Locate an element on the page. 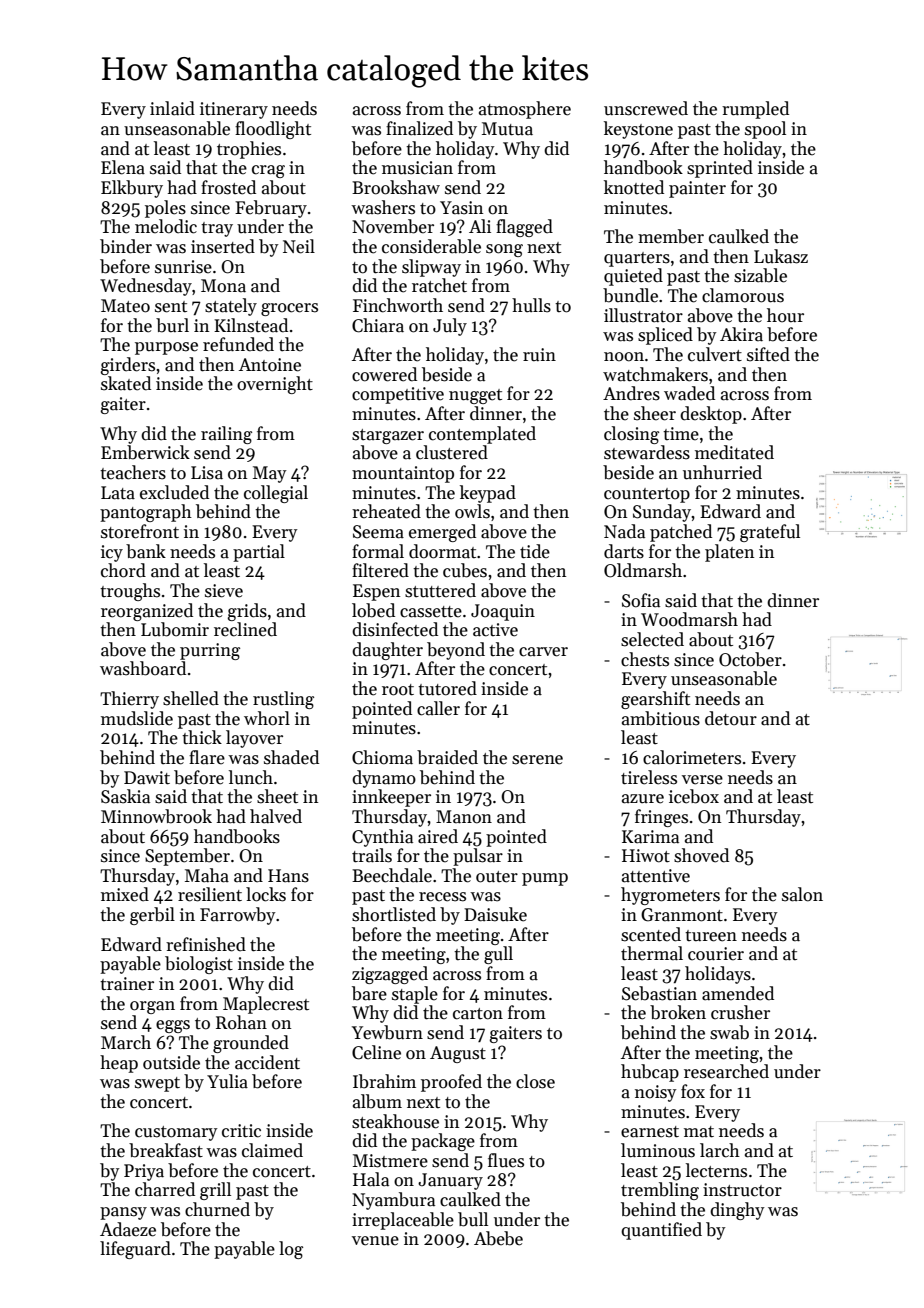 The width and height of the page is (924, 1308). pantograph is located at coordinates (146, 513).
